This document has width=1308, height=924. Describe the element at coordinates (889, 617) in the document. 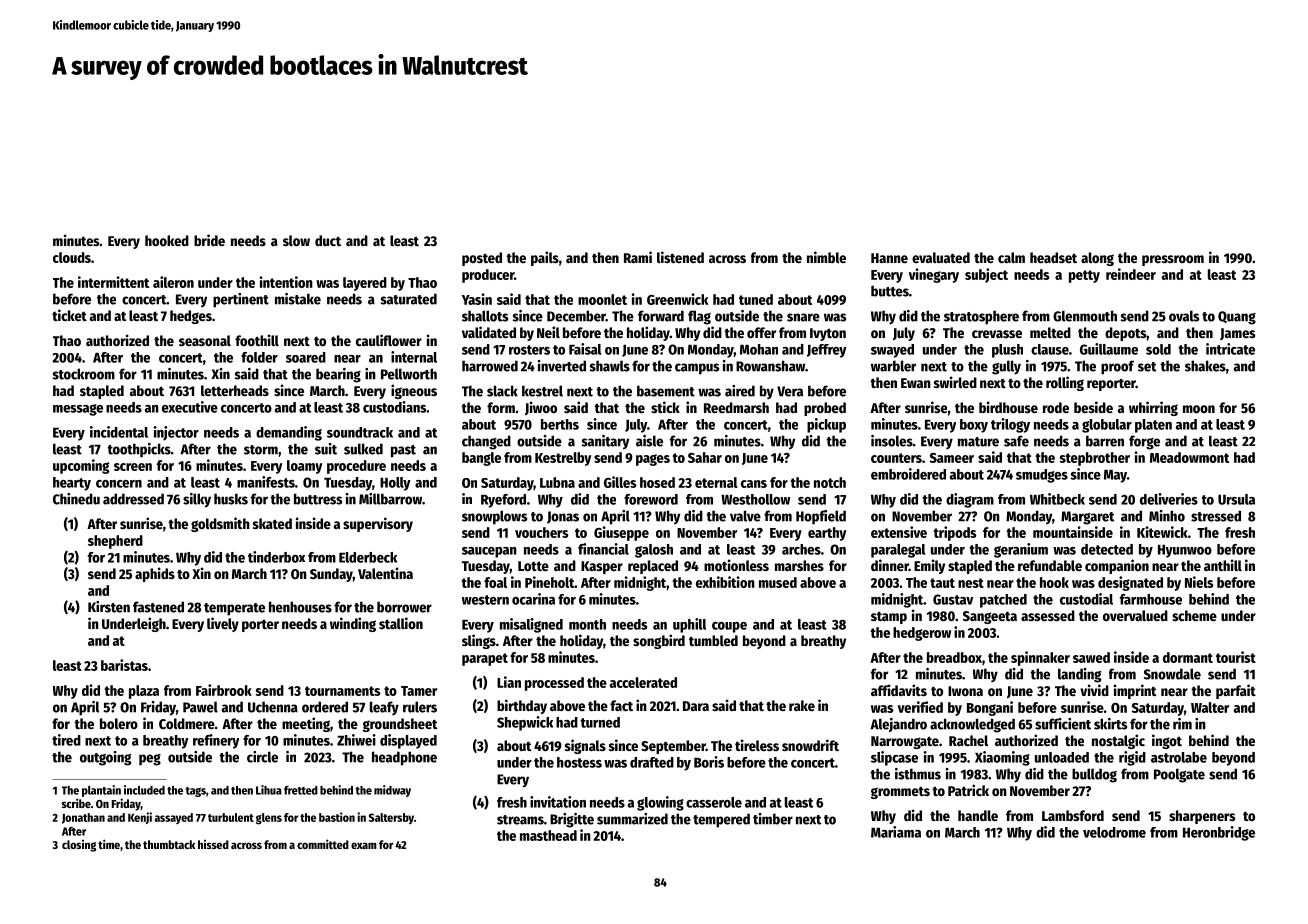

I see `stamp` at that location.
